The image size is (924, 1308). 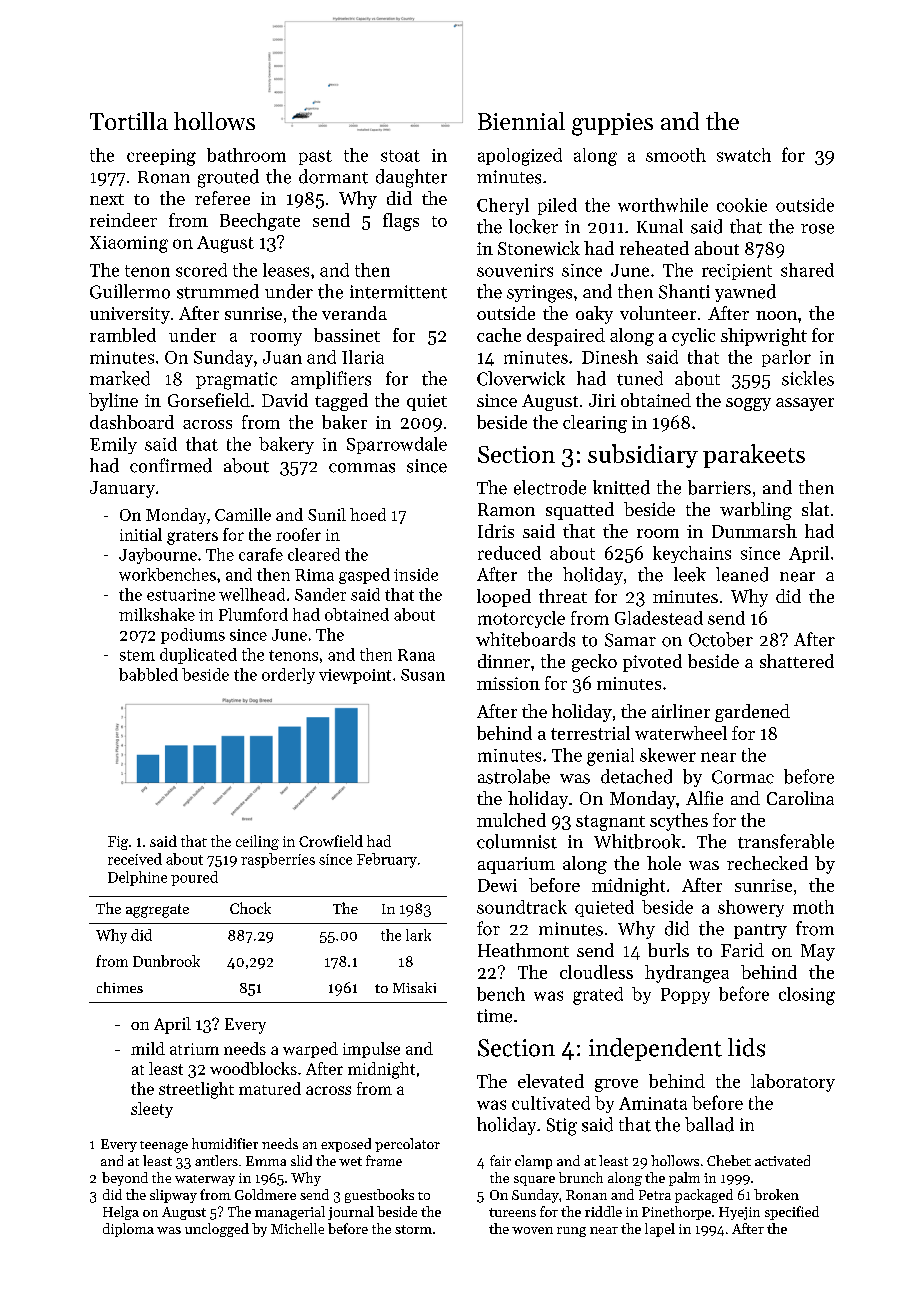 What do you see at coordinates (253, 614) in the image?
I see `Plumford` at bounding box center [253, 614].
